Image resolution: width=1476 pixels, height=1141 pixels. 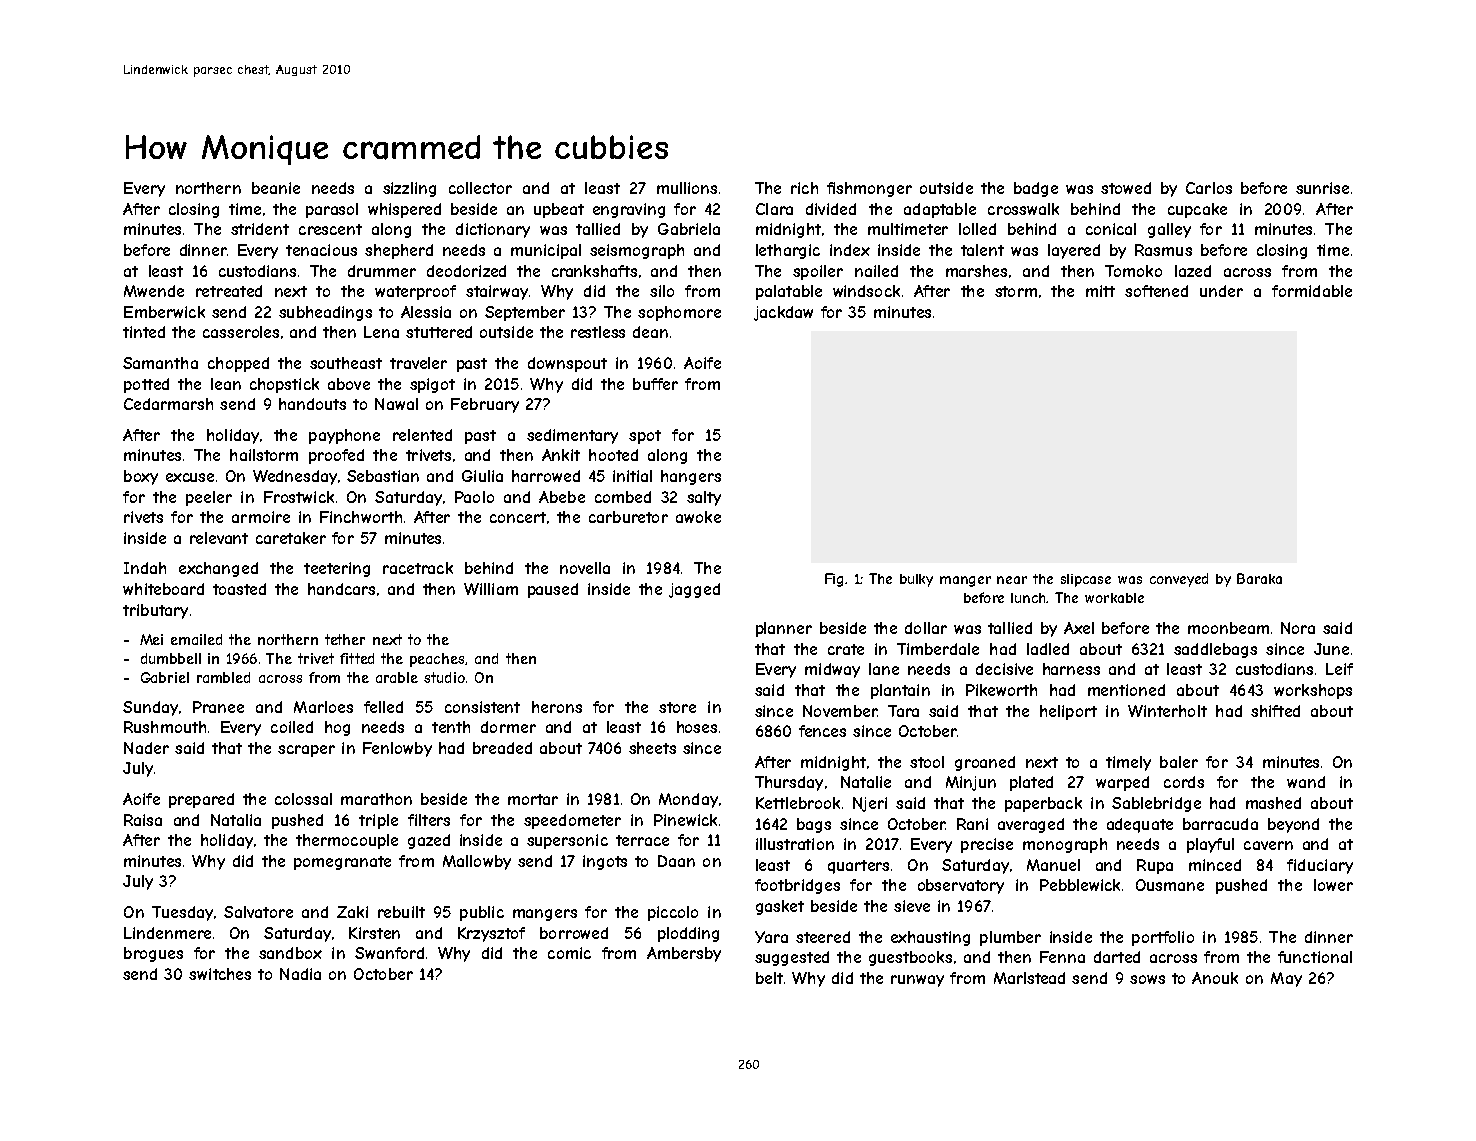 What do you see at coordinates (1012, 580) in the image?
I see `near` at bounding box center [1012, 580].
